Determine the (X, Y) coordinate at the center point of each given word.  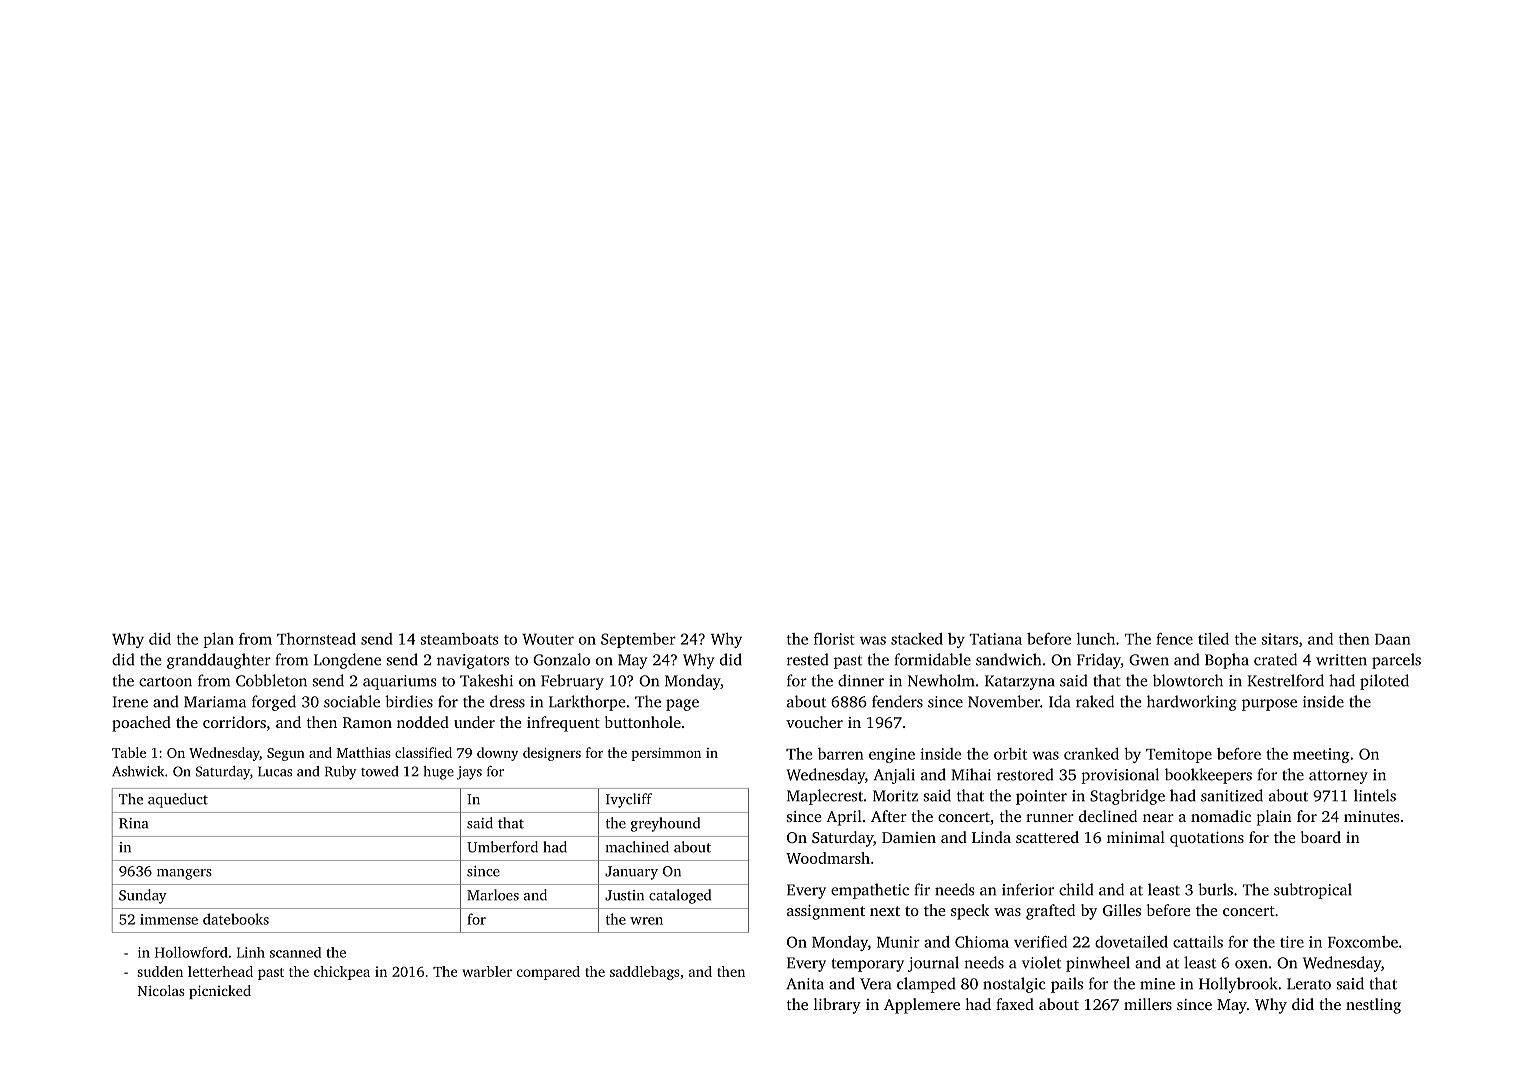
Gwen (1149, 660)
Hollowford (191, 952)
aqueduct (178, 800)
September (638, 640)
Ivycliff (629, 800)
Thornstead (316, 639)
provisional (1120, 776)
